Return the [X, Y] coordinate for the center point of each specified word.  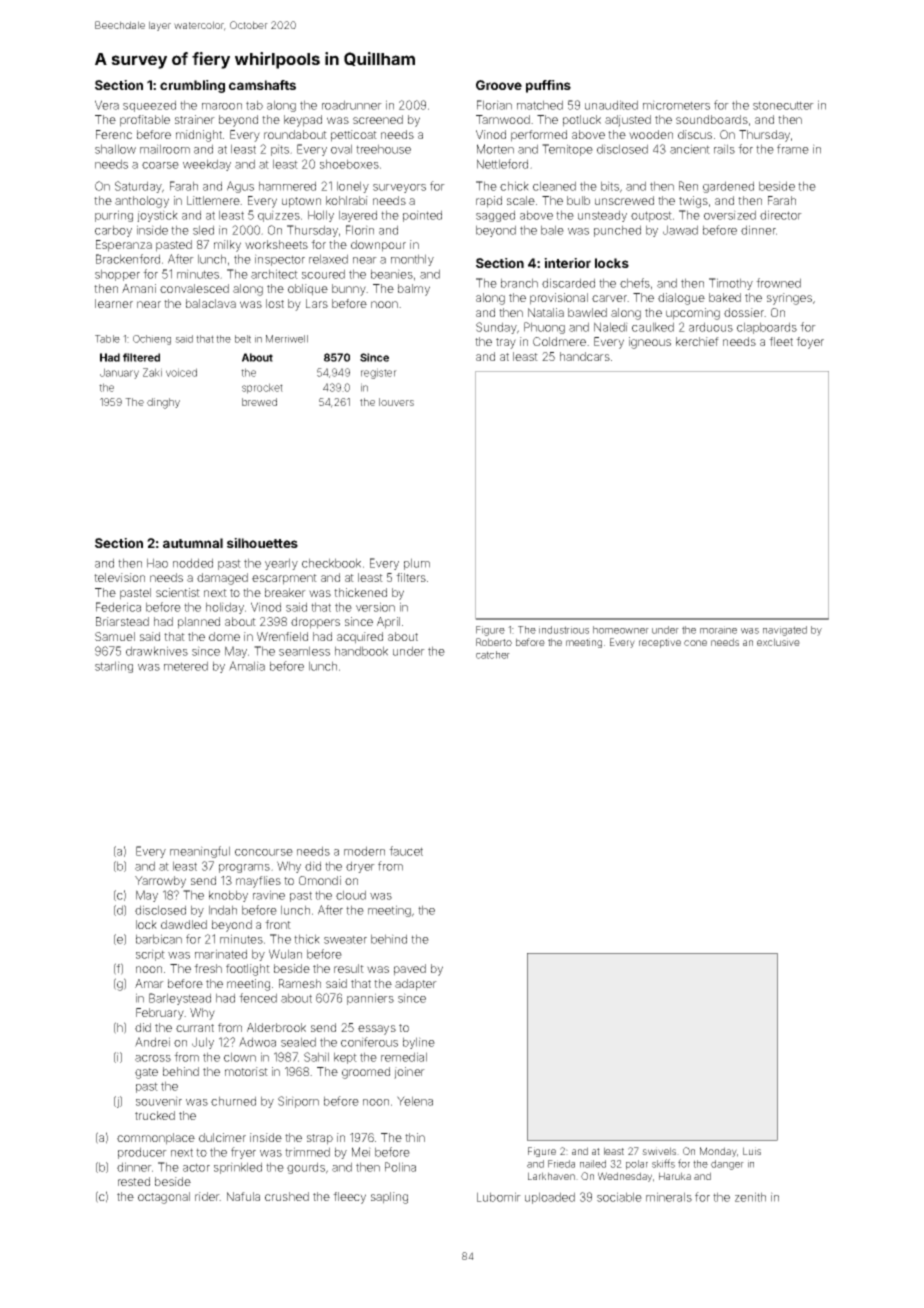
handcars [585, 356]
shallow [115, 149]
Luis [752, 1151]
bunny [349, 290]
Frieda [561, 1164]
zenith [750, 1197]
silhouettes [262, 543]
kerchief [697, 341]
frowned [778, 283]
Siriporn [298, 1102]
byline [419, 1043]
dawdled [184, 924]
